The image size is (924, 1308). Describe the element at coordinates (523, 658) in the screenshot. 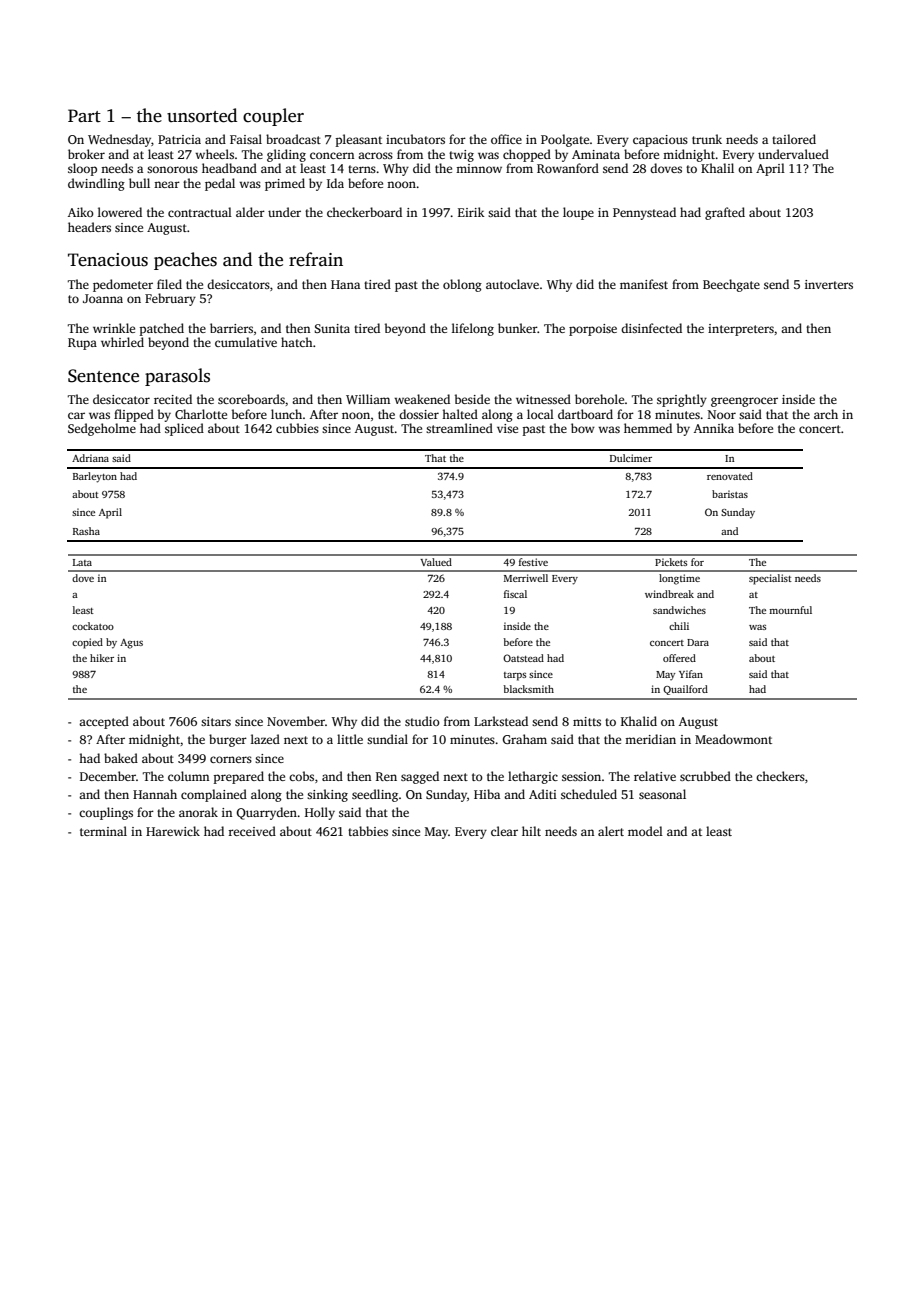

I see `Oatstead` at that location.
